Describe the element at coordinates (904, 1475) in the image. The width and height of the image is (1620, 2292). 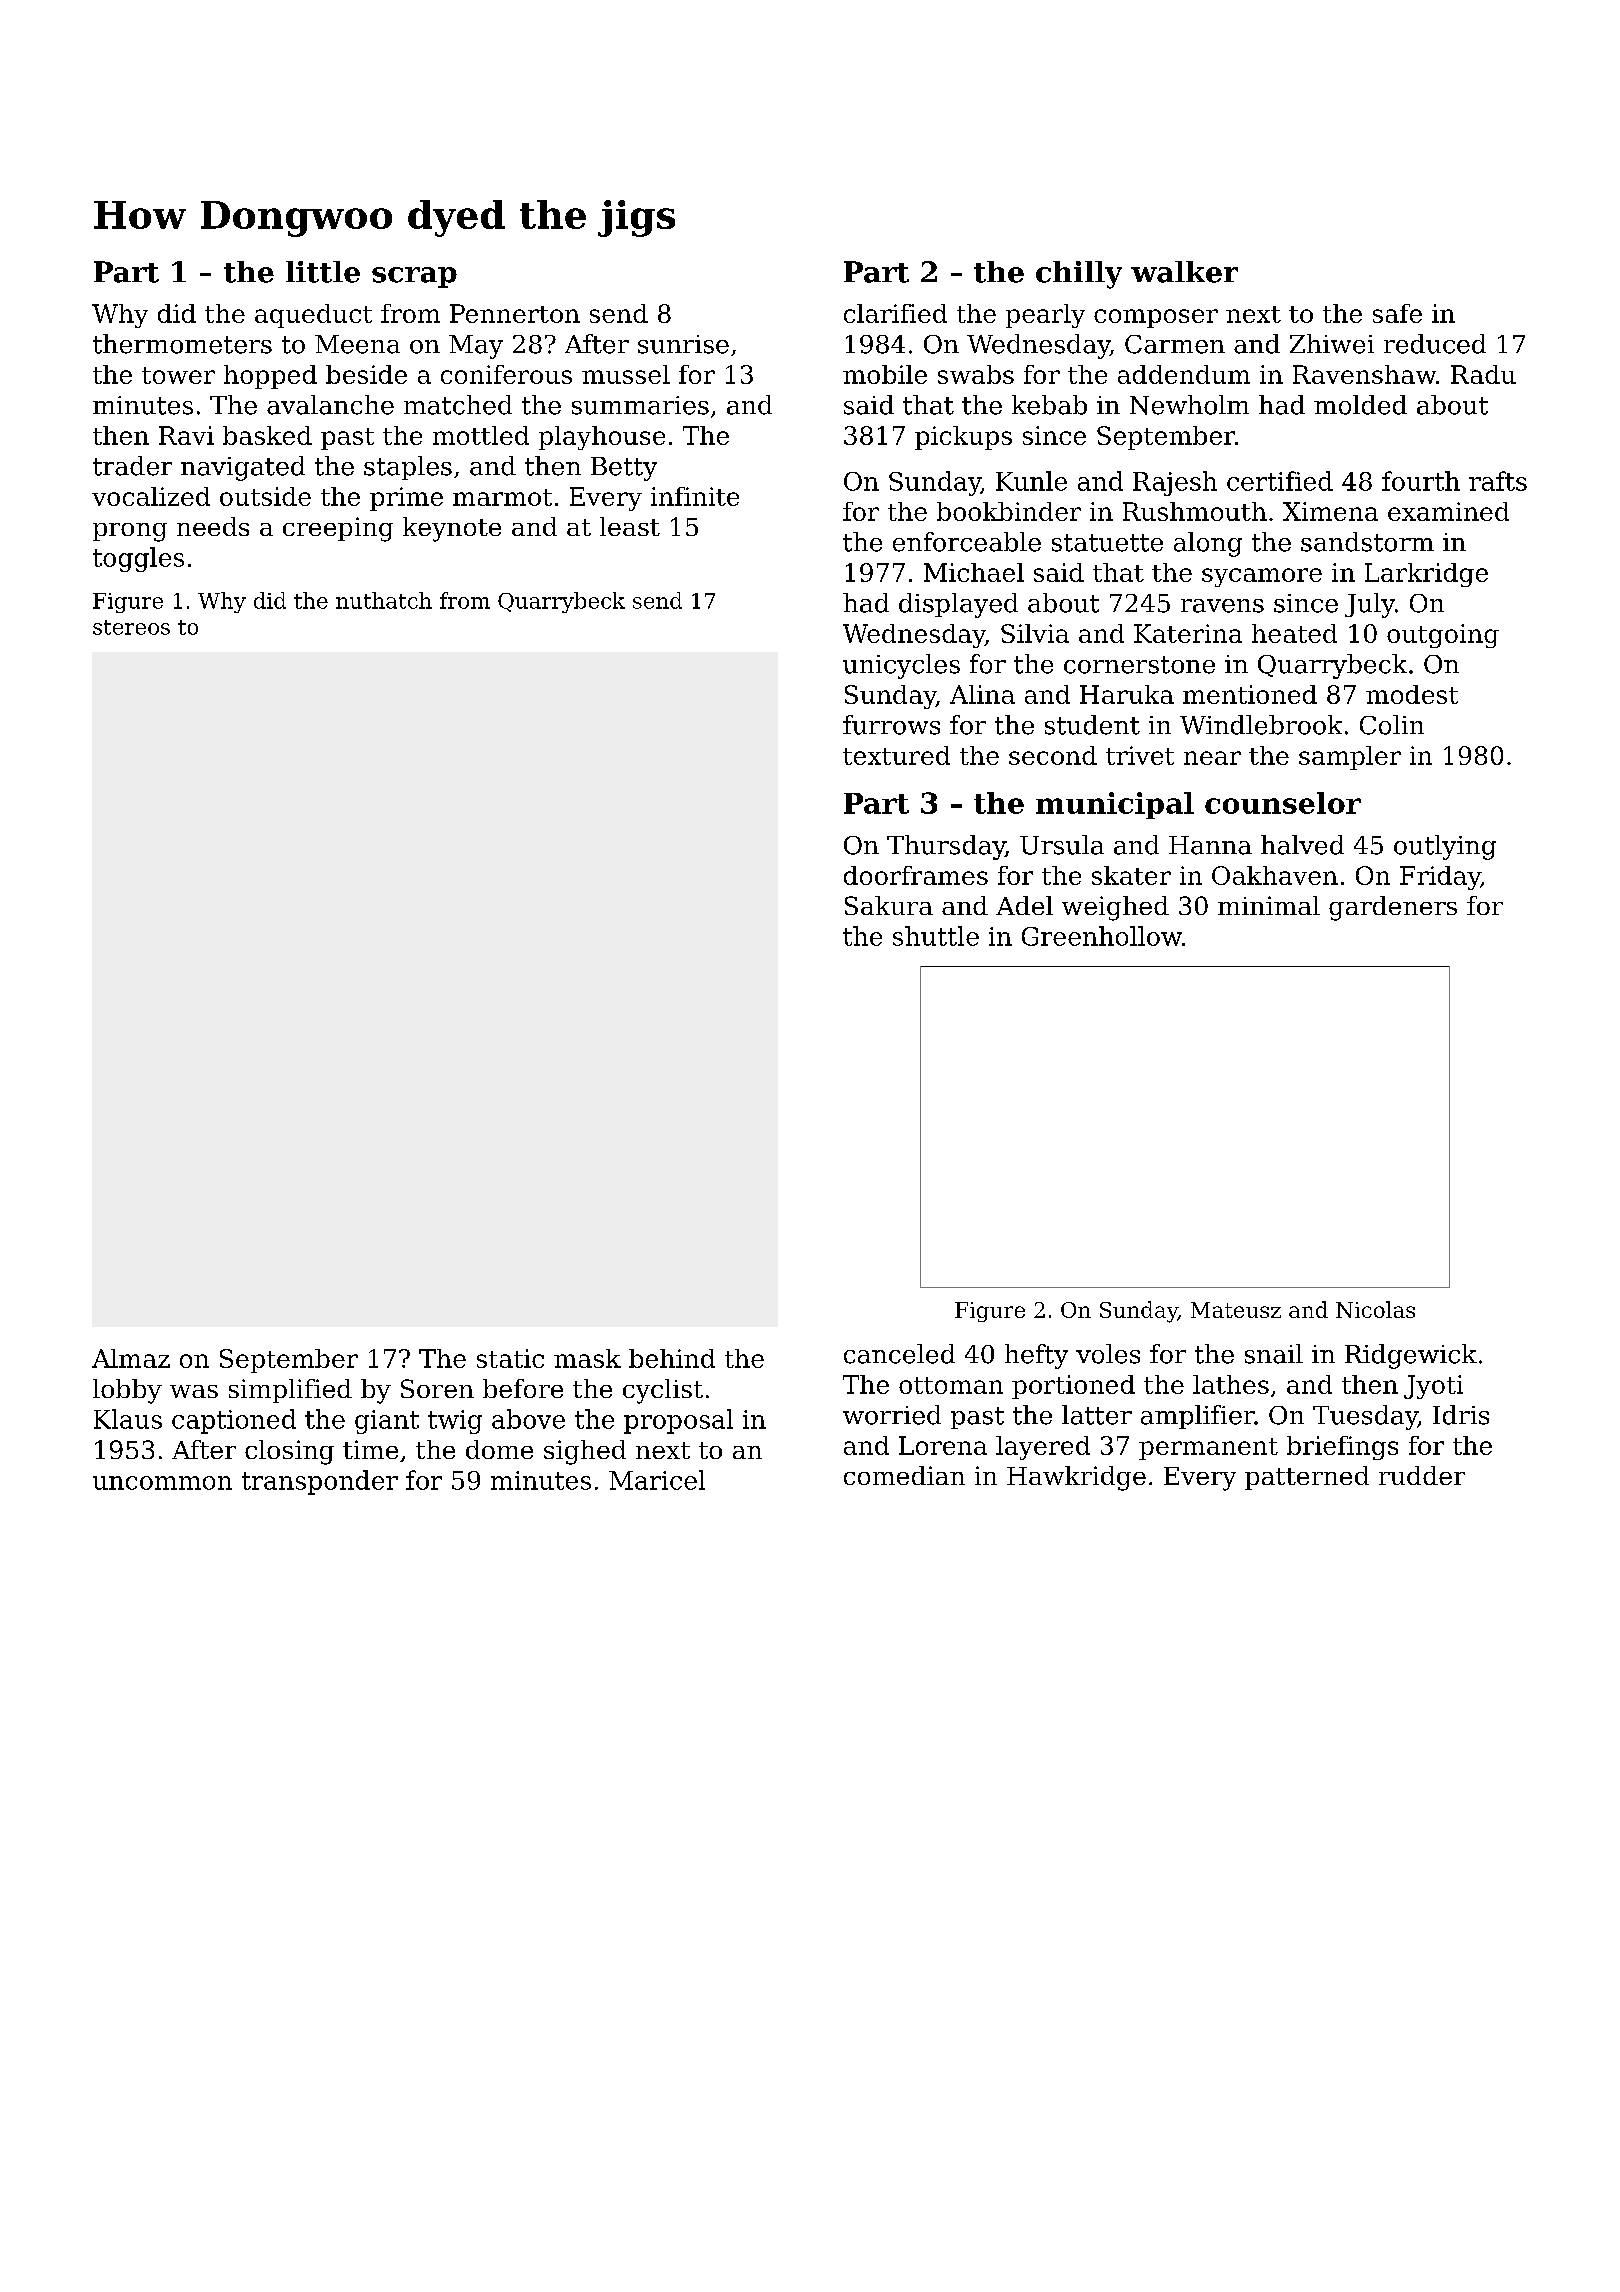
I see `comedian` at that location.
